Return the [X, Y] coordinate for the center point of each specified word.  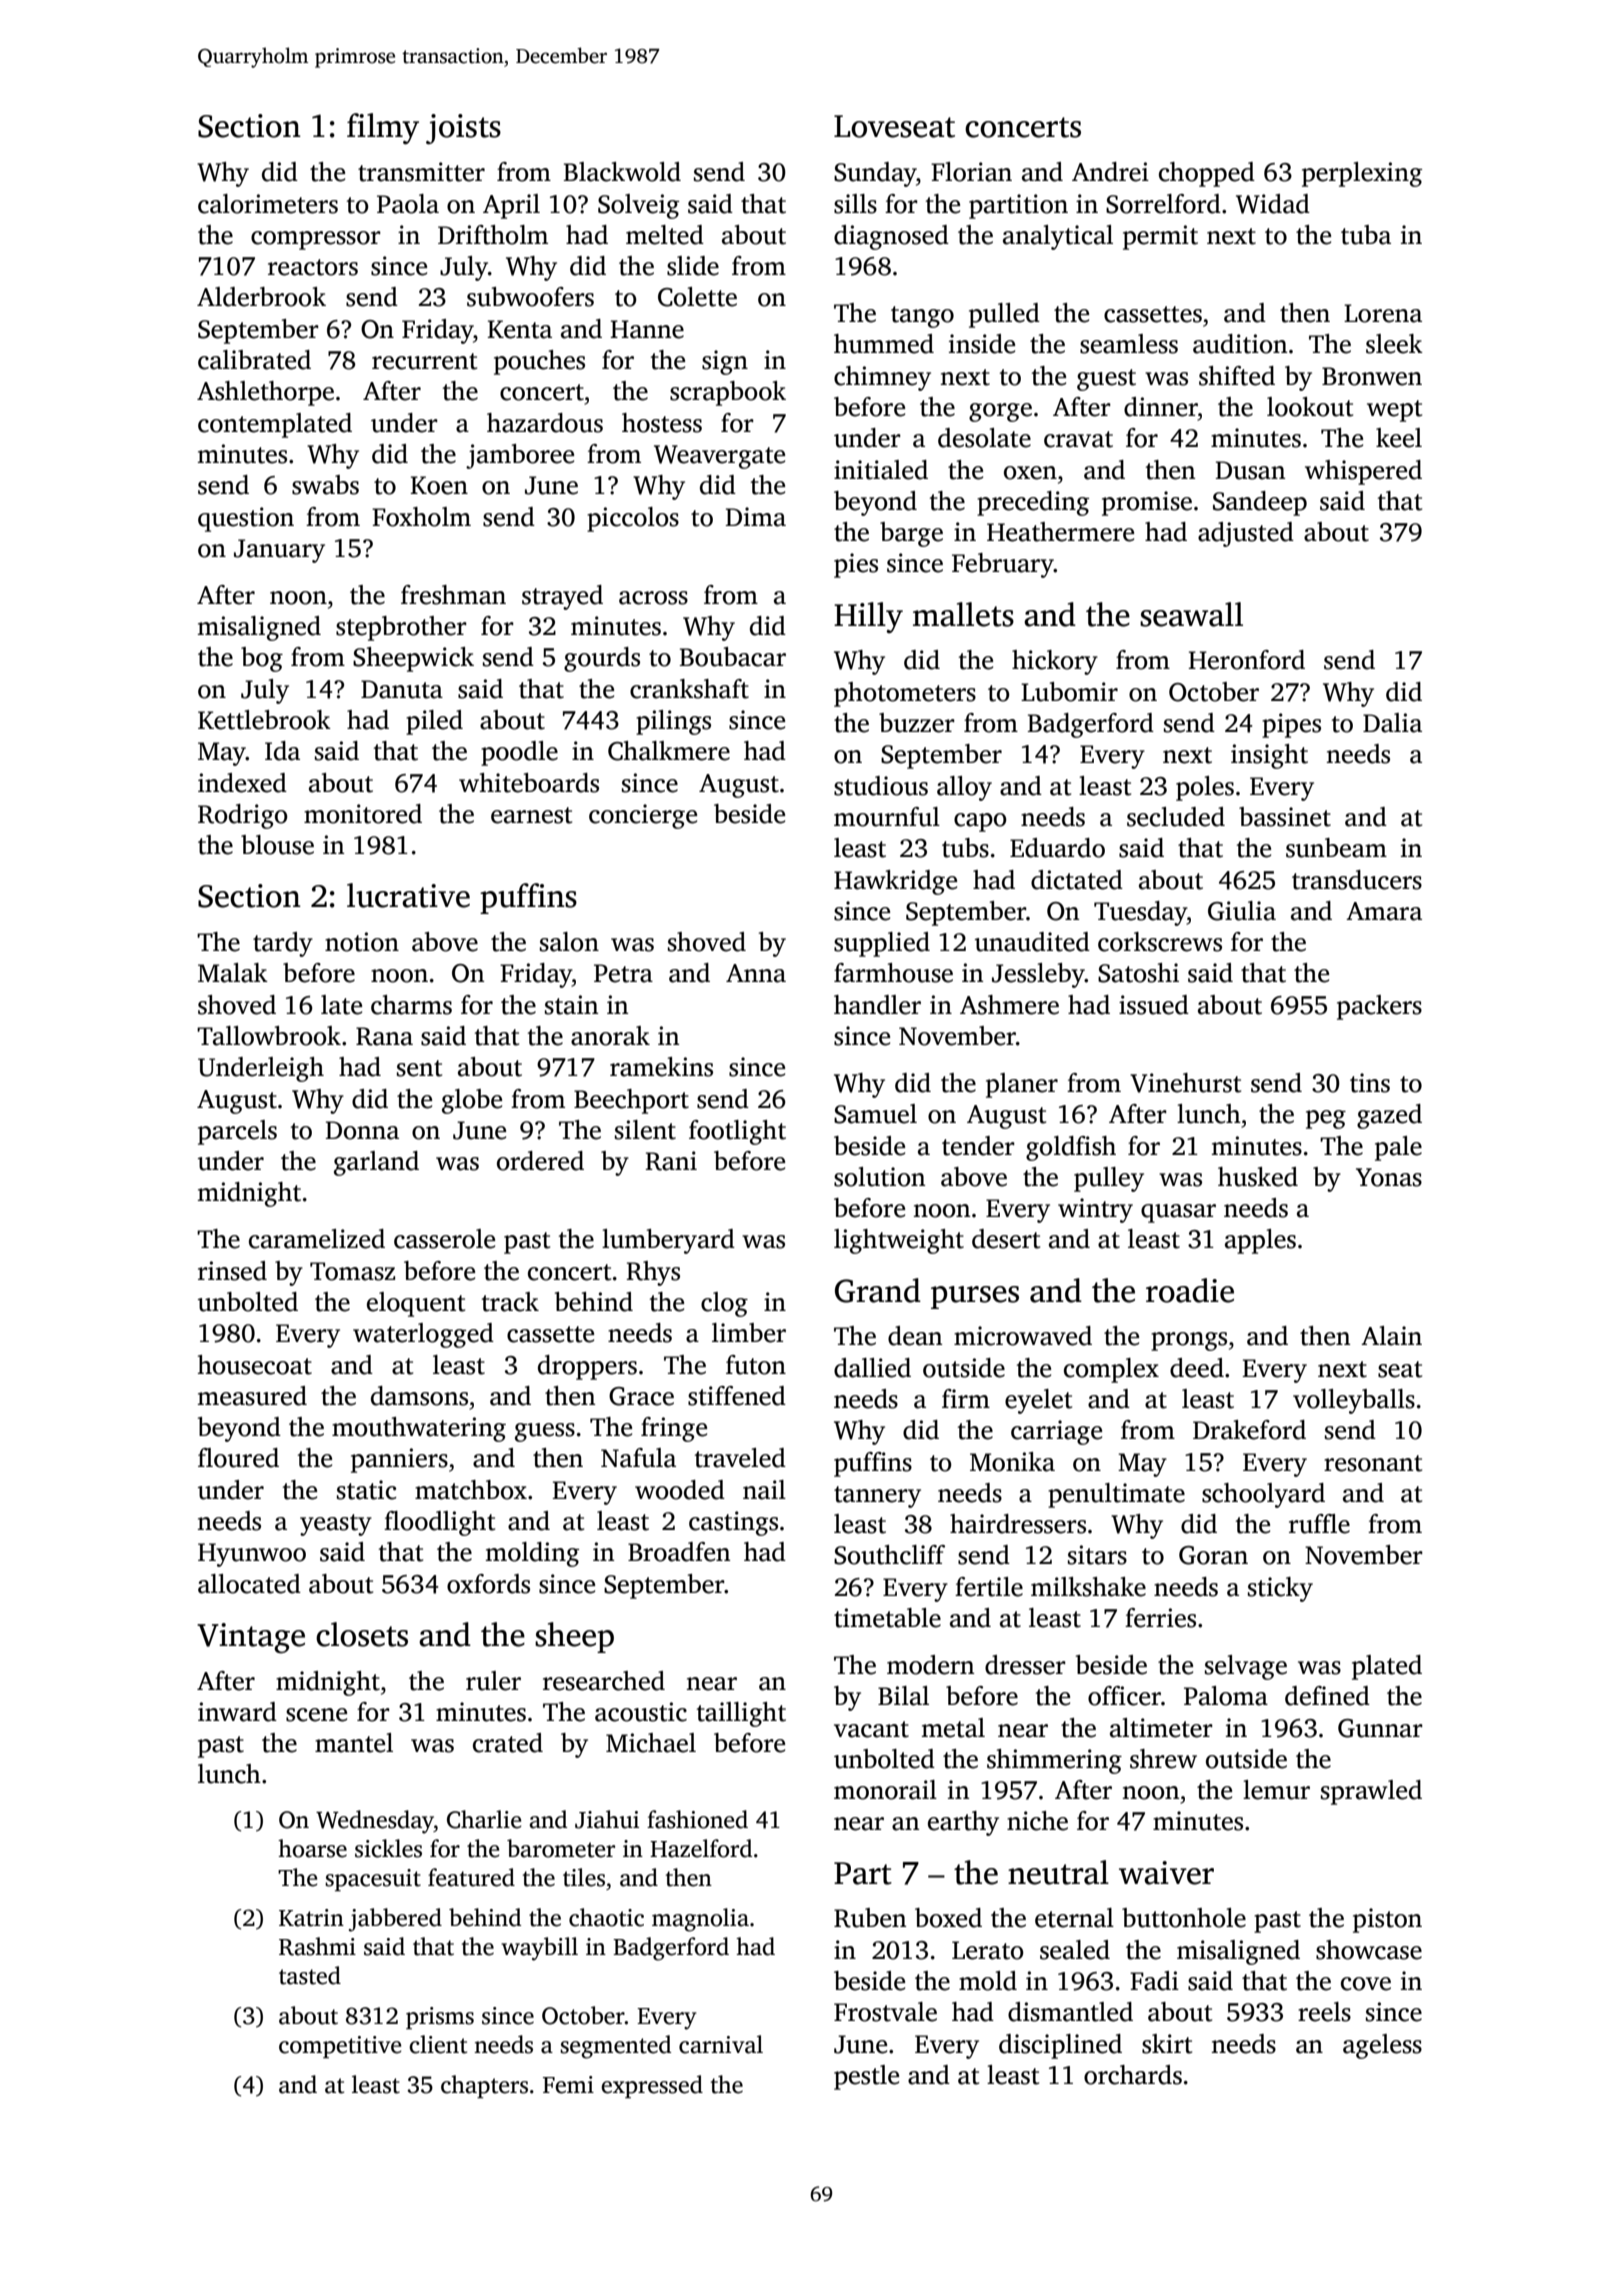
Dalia [1392, 723]
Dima [755, 517]
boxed [948, 1918]
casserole [444, 1239]
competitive [340, 2047]
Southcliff [889, 1555]
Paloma [1226, 1696]
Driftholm [493, 235]
